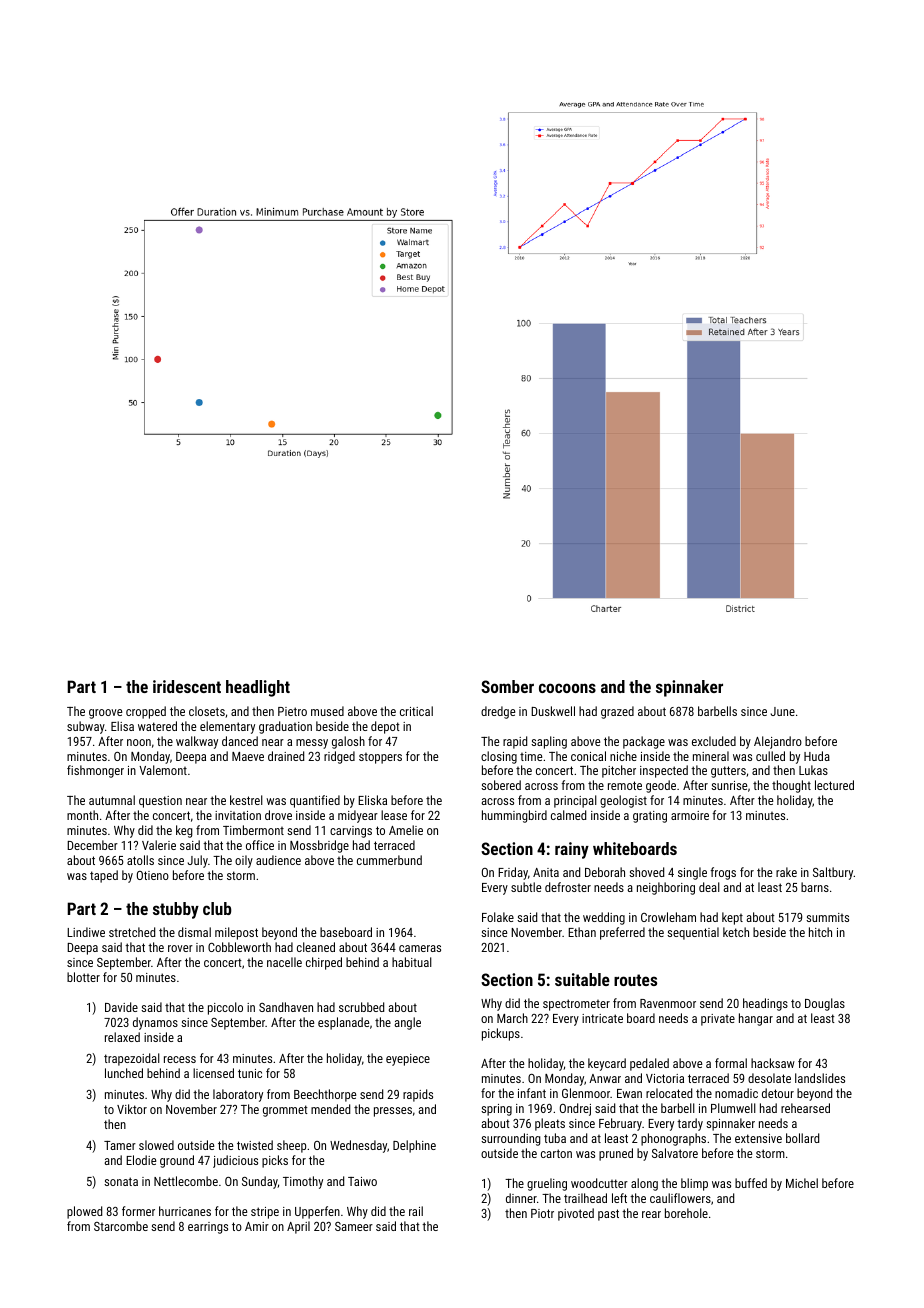 The height and width of the image is (1308, 924). Describe the element at coordinates (278, 815) in the image. I see `drove` at that location.
